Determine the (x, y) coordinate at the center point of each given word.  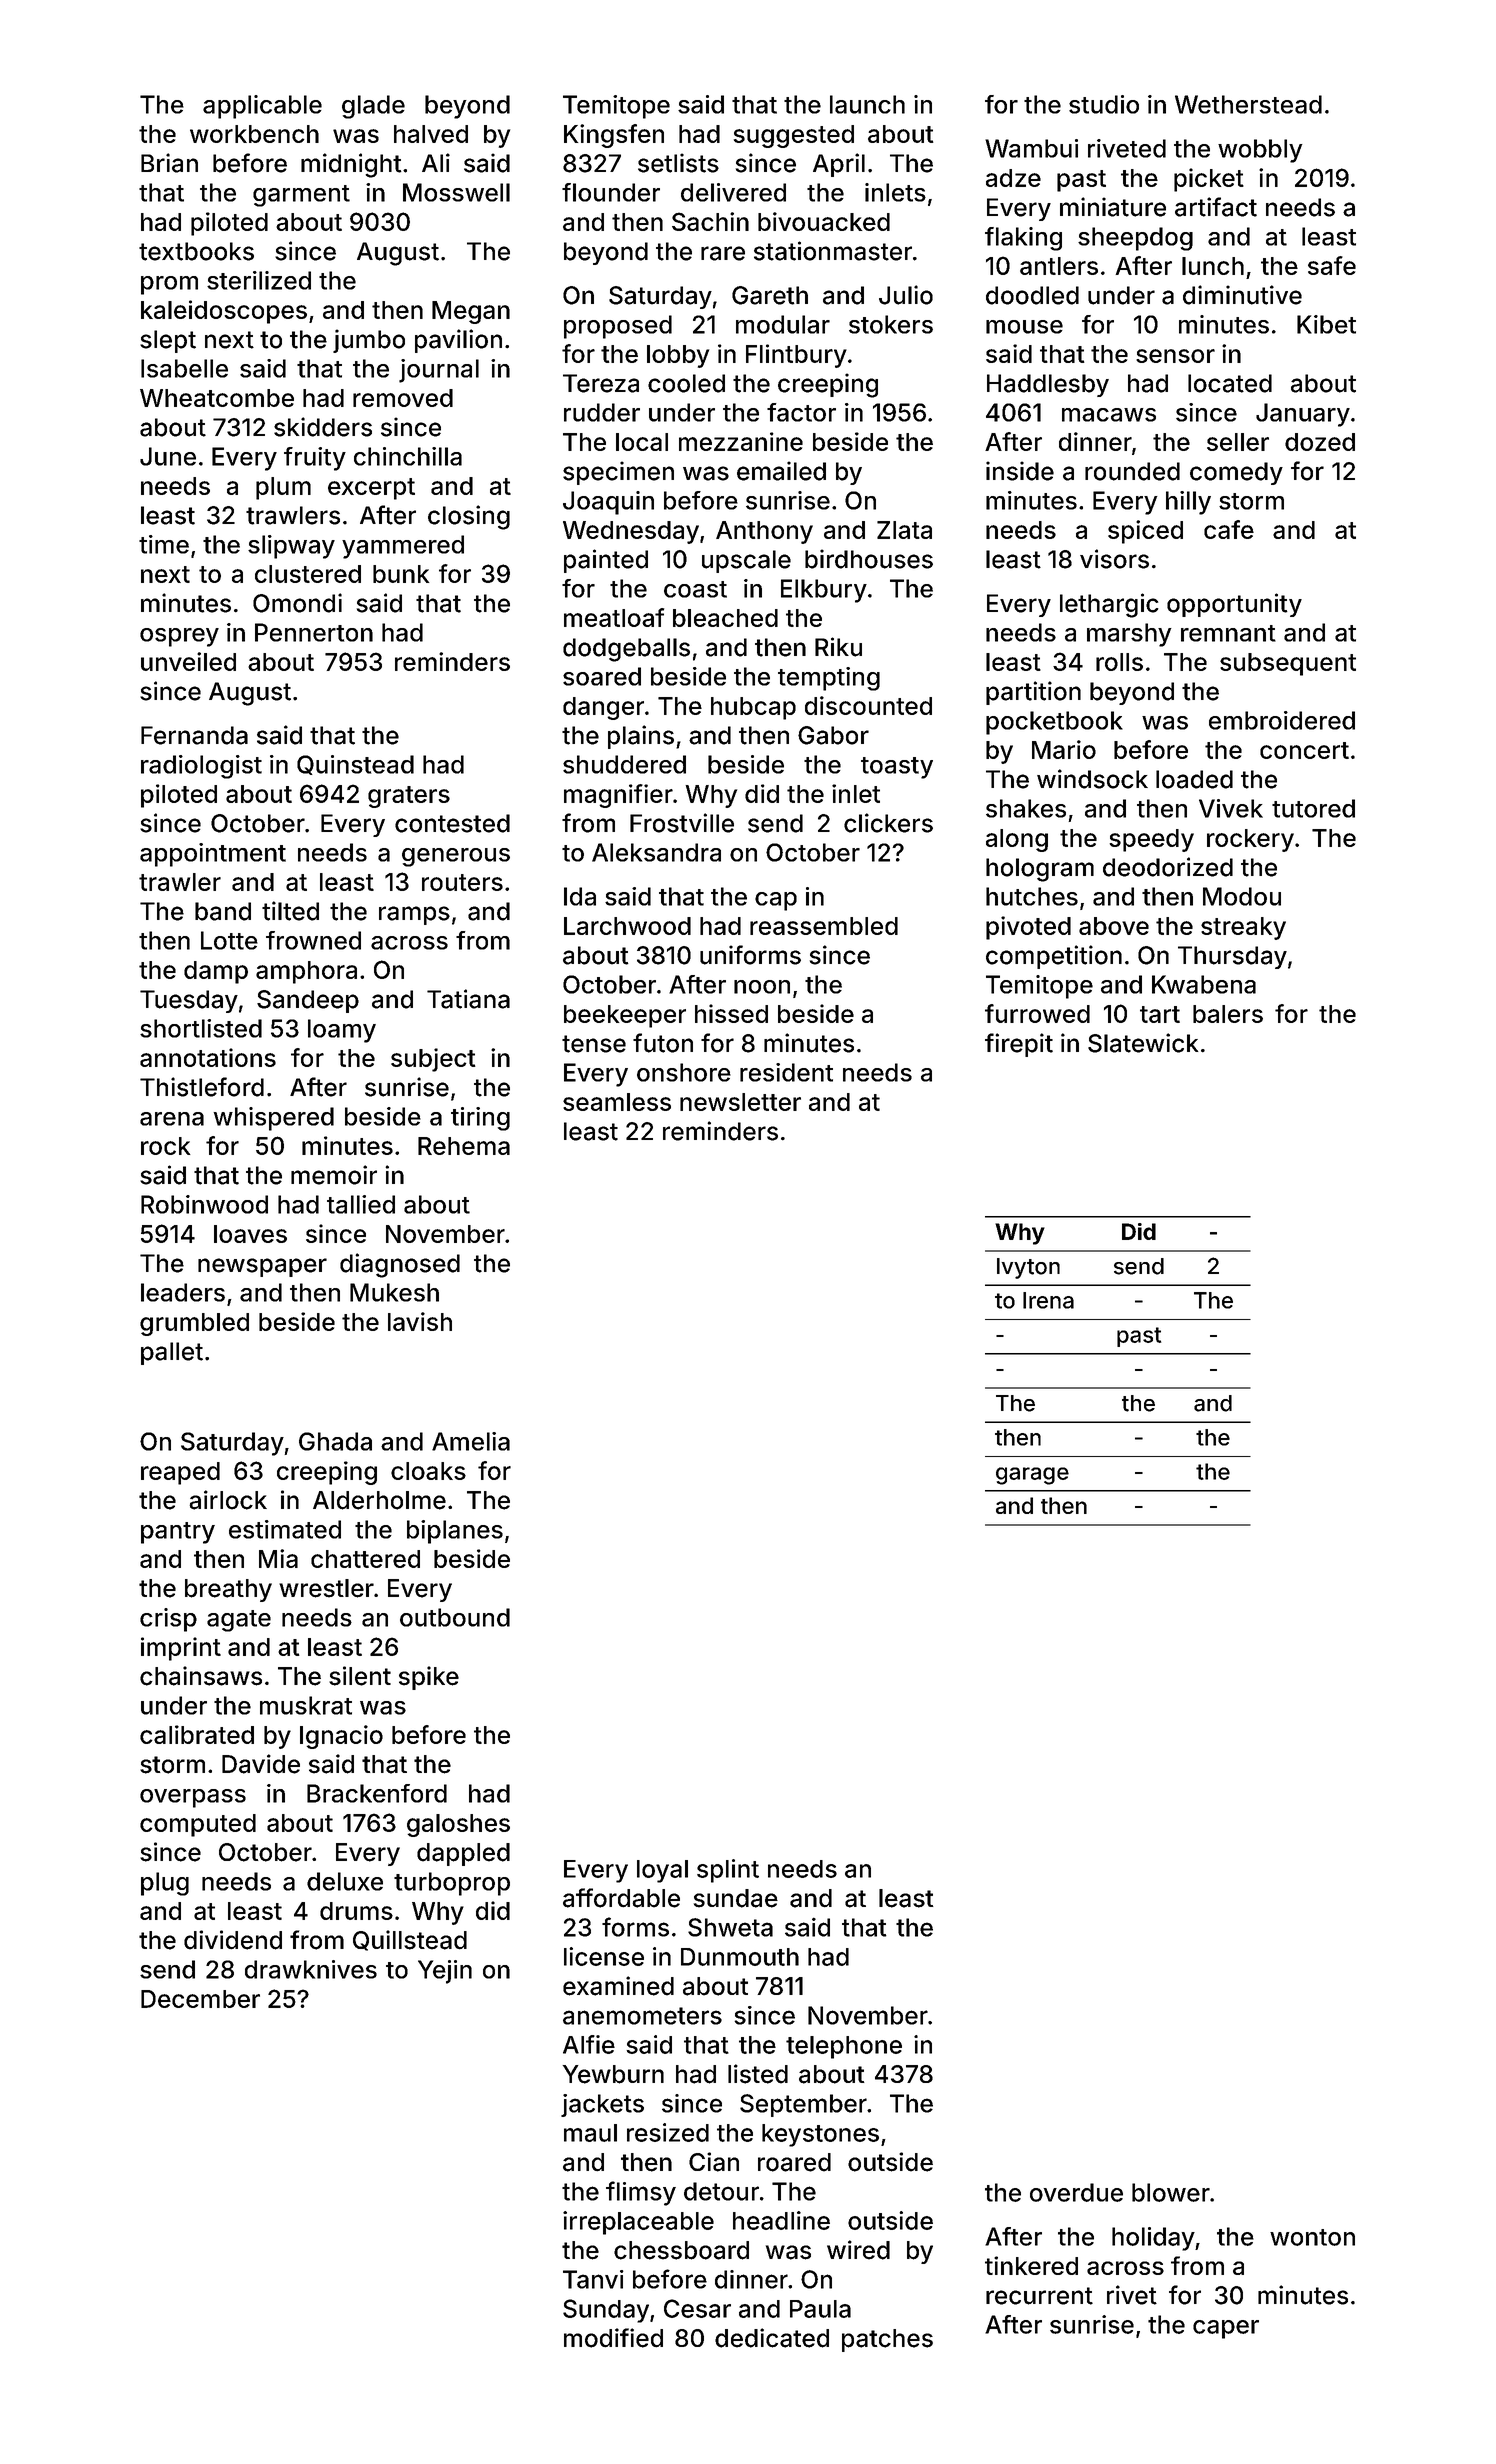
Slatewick (1143, 1043)
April (839, 165)
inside (1020, 471)
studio (1104, 104)
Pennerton (314, 632)
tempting (829, 679)
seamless (617, 1102)
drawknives (311, 1969)
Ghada (335, 1441)
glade (373, 107)
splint (728, 1871)
